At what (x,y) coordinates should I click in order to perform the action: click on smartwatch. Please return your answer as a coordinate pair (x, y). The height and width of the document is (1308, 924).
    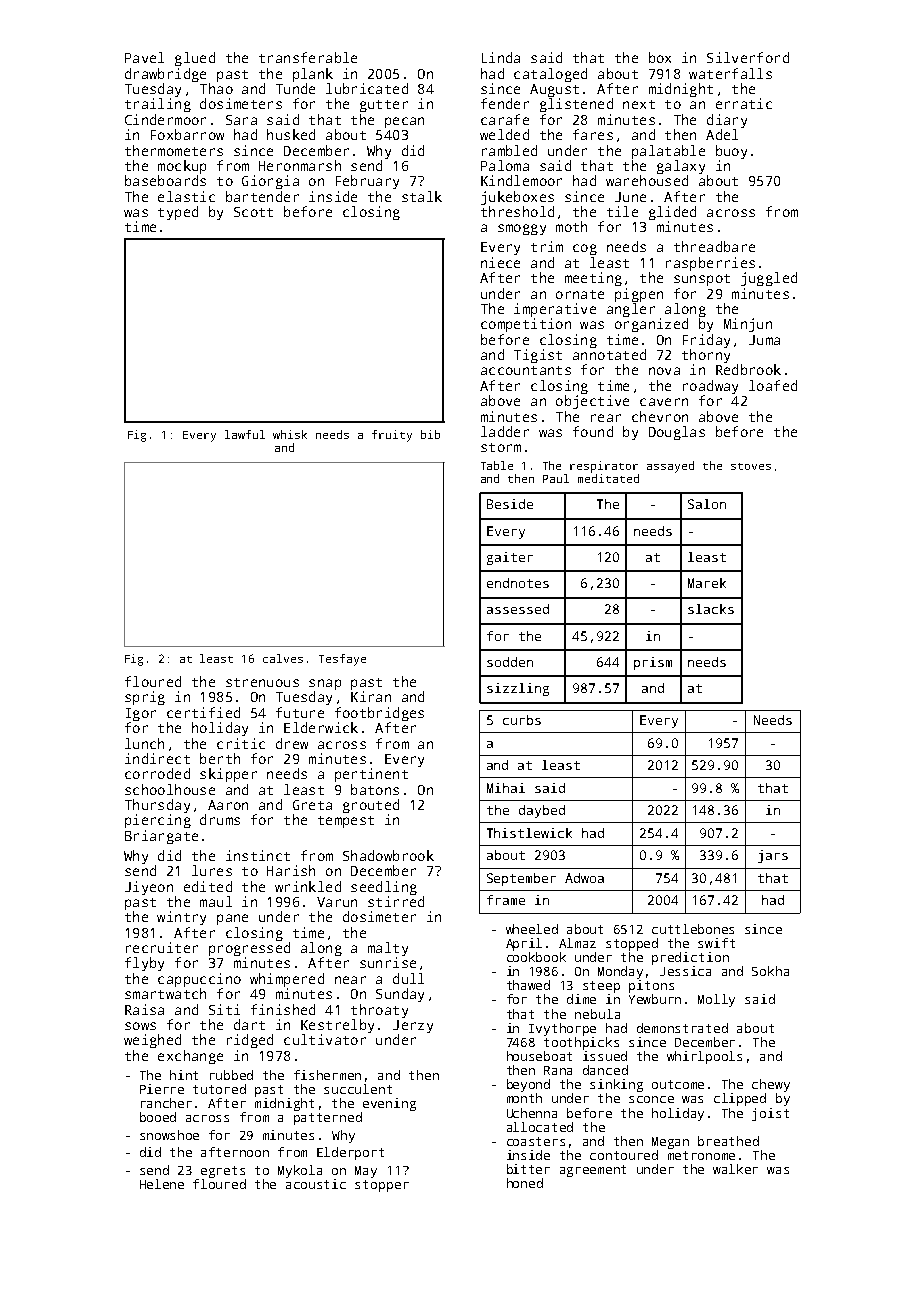
    Looking at the image, I should click on (165, 993).
